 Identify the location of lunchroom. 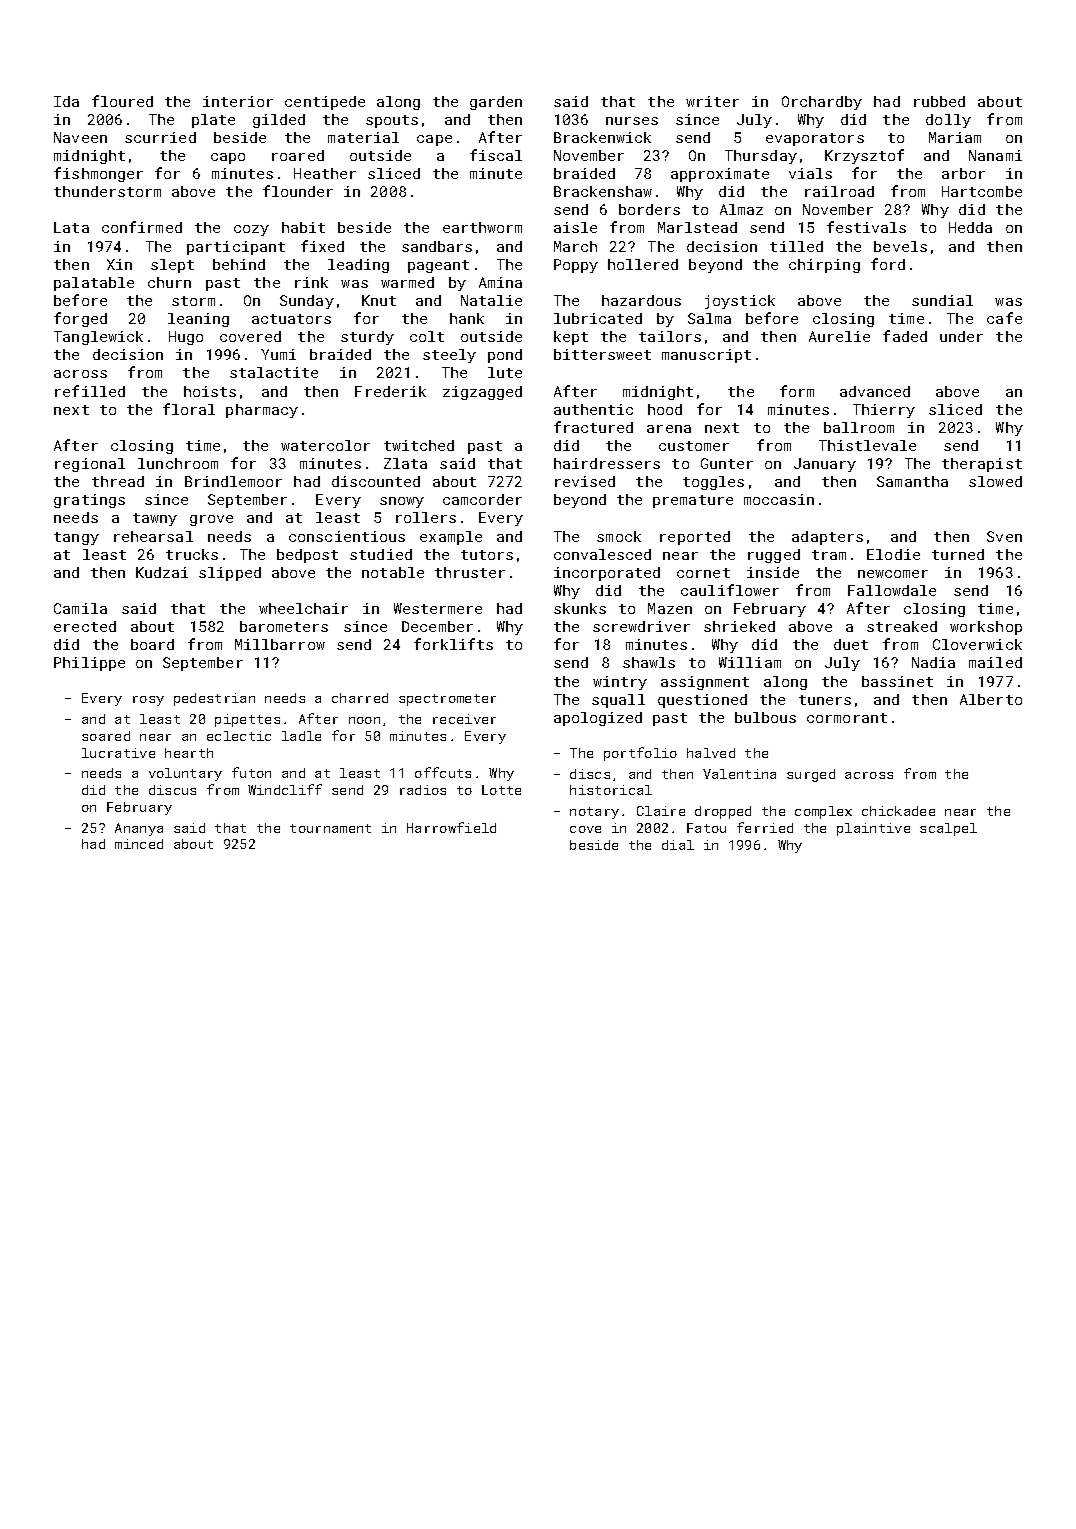
(178, 463).
